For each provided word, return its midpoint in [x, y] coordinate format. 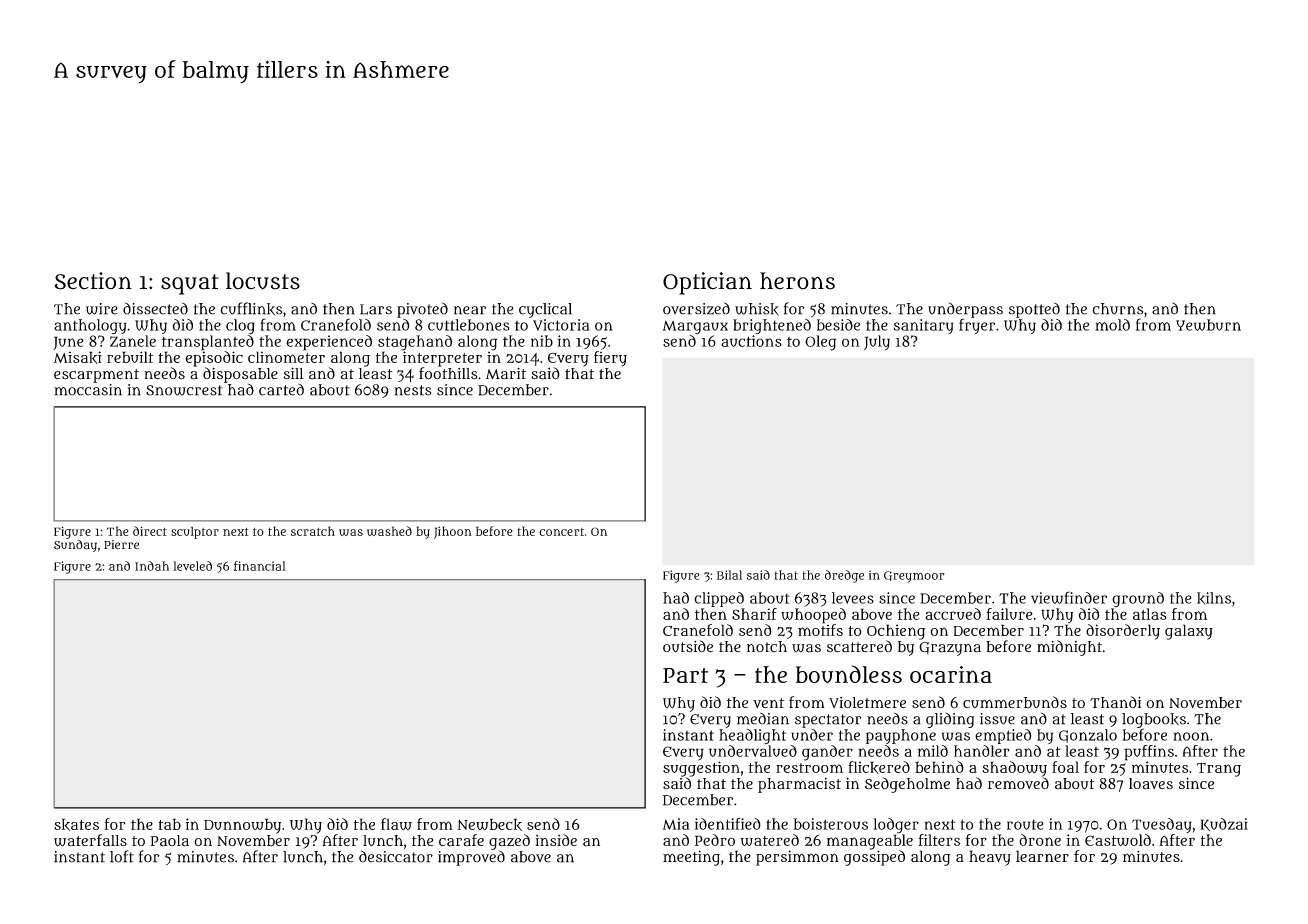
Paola [170, 841]
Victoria [561, 325]
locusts [263, 281]
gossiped [874, 858]
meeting [691, 858]
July [877, 343]
